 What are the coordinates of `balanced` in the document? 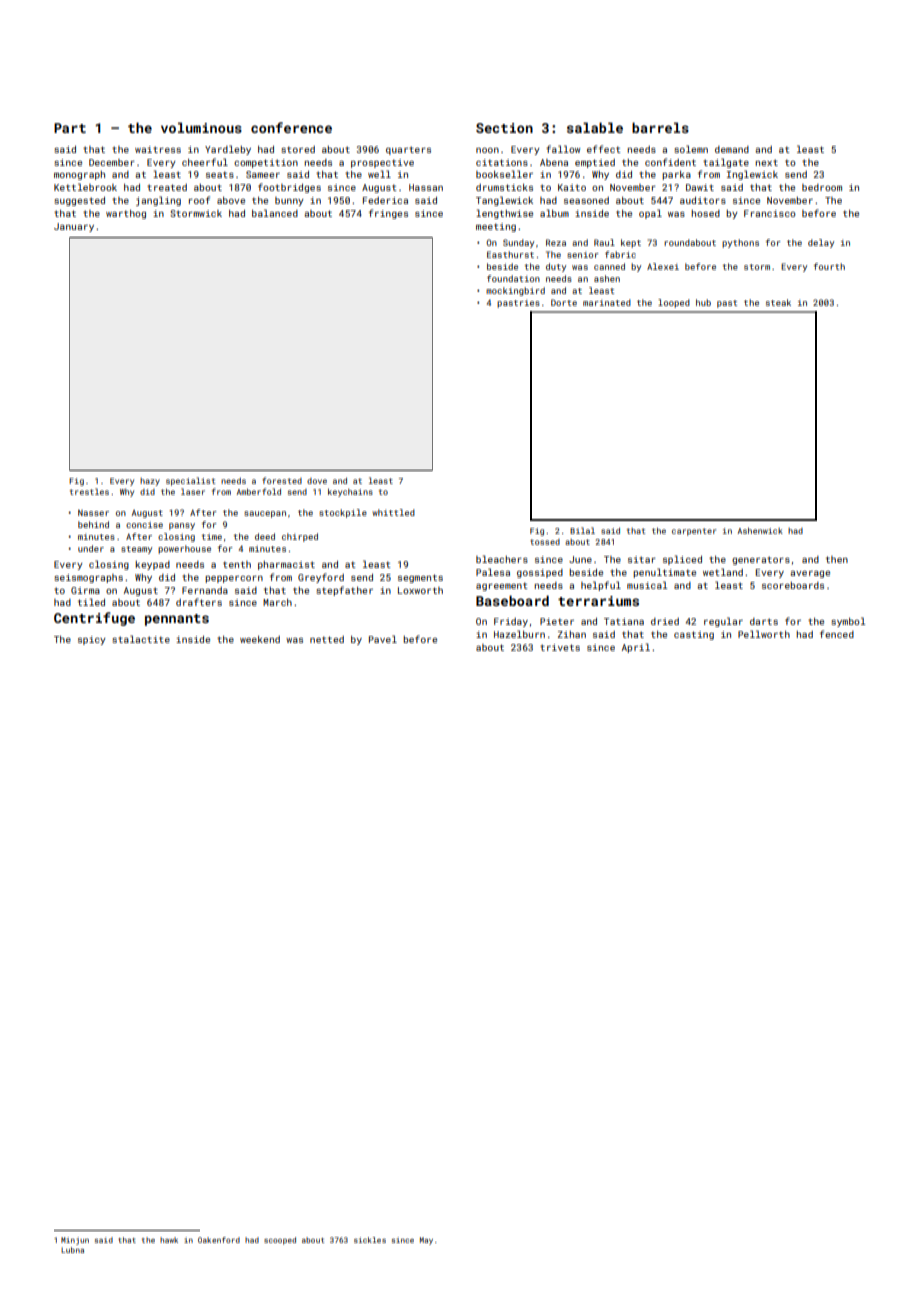 It's located at (275, 213).
